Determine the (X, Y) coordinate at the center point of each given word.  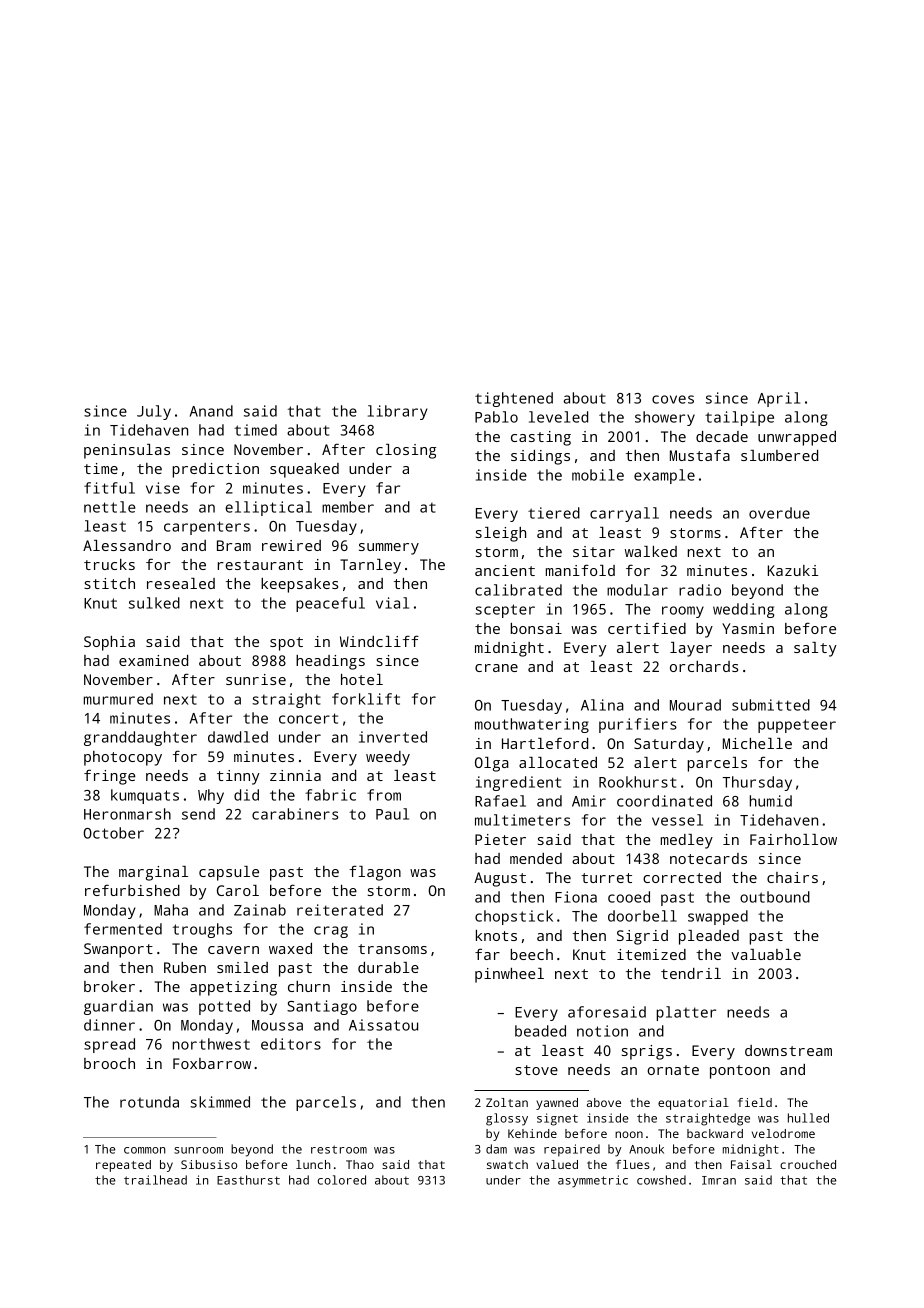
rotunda (149, 1102)
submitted (771, 705)
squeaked (304, 470)
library (398, 412)
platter (686, 1013)
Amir (589, 801)
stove (536, 1070)
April (779, 399)
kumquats (145, 796)
